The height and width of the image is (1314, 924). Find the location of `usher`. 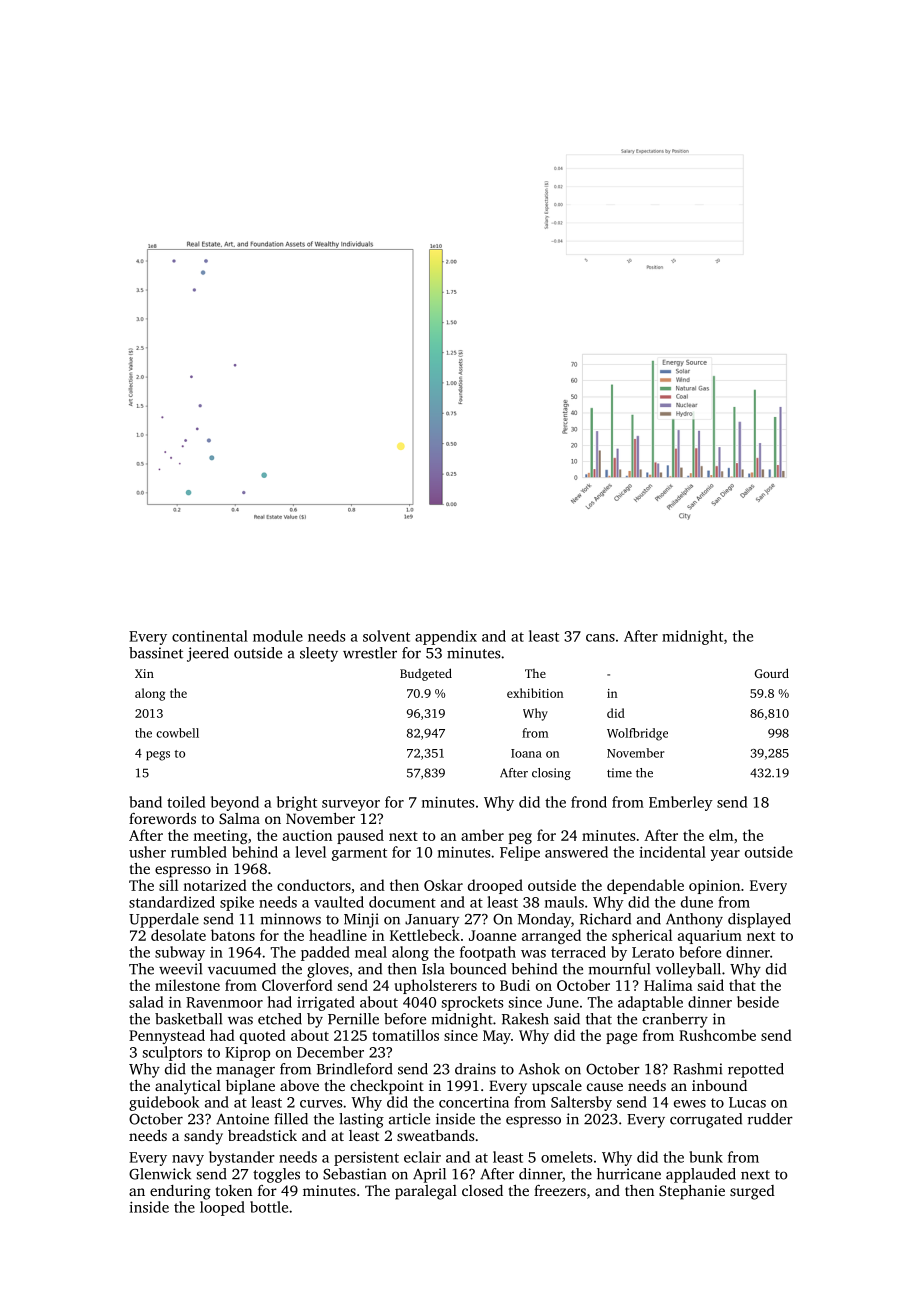

usher is located at coordinates (147, 852).
